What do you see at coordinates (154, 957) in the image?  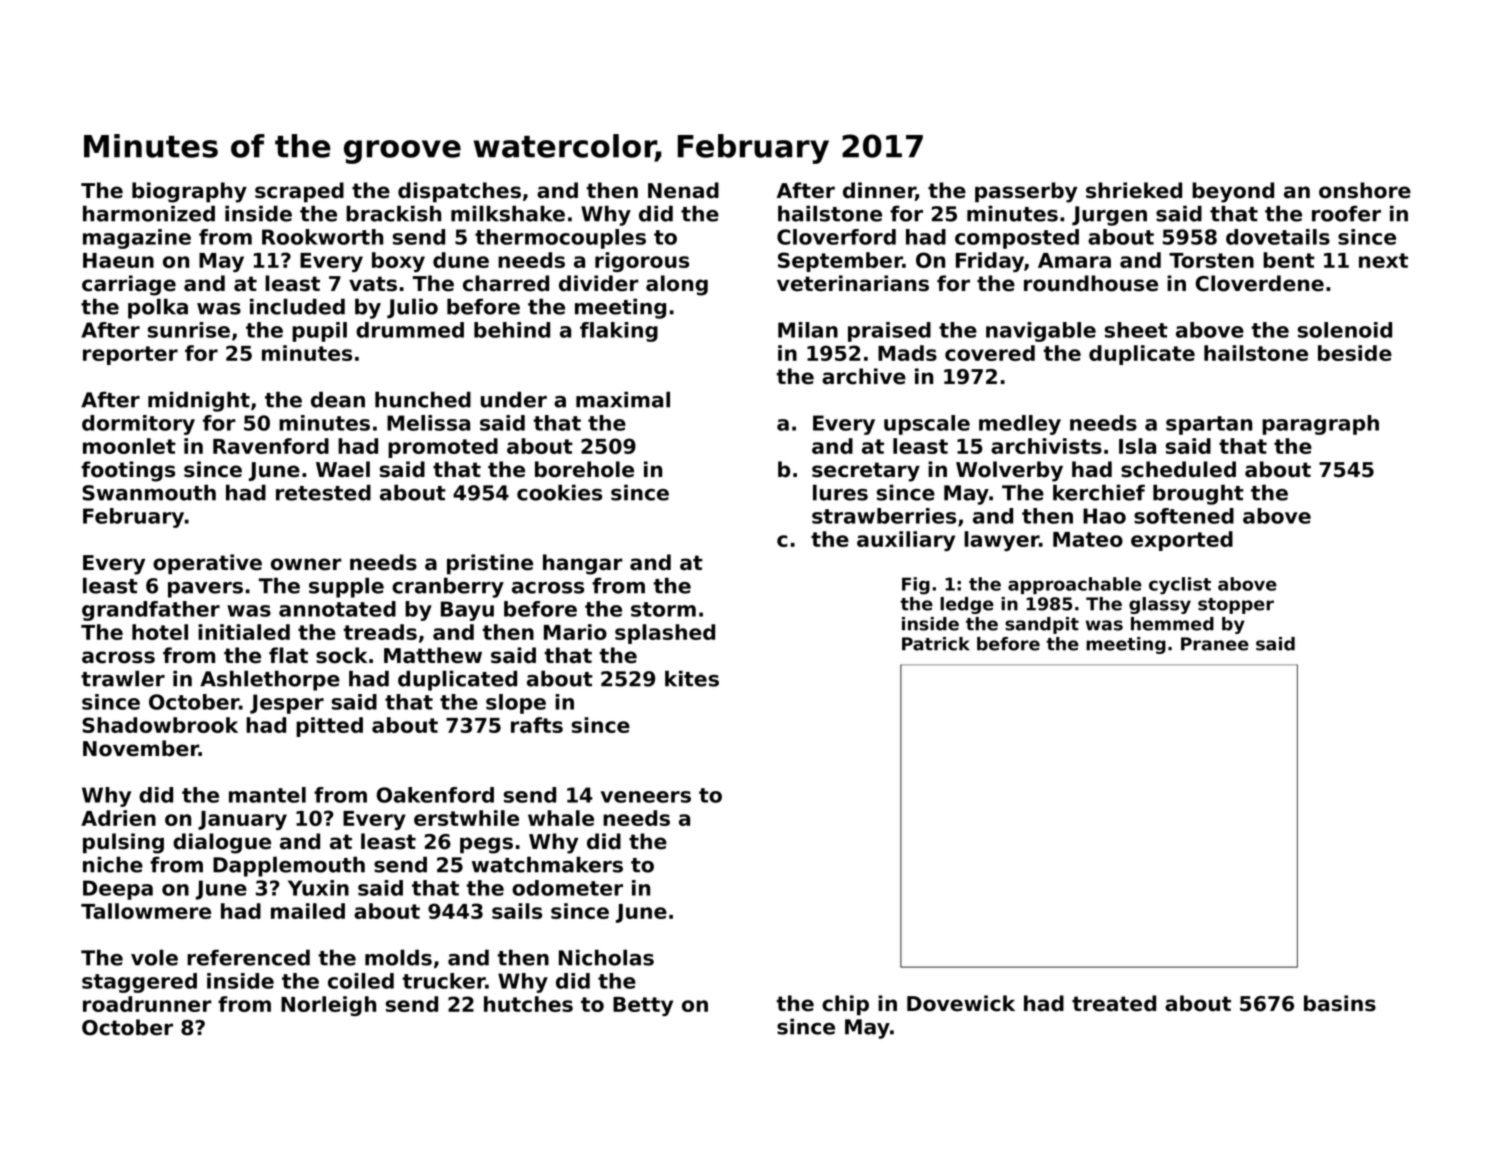 I see `vole` at bounding box center [154, 957].
